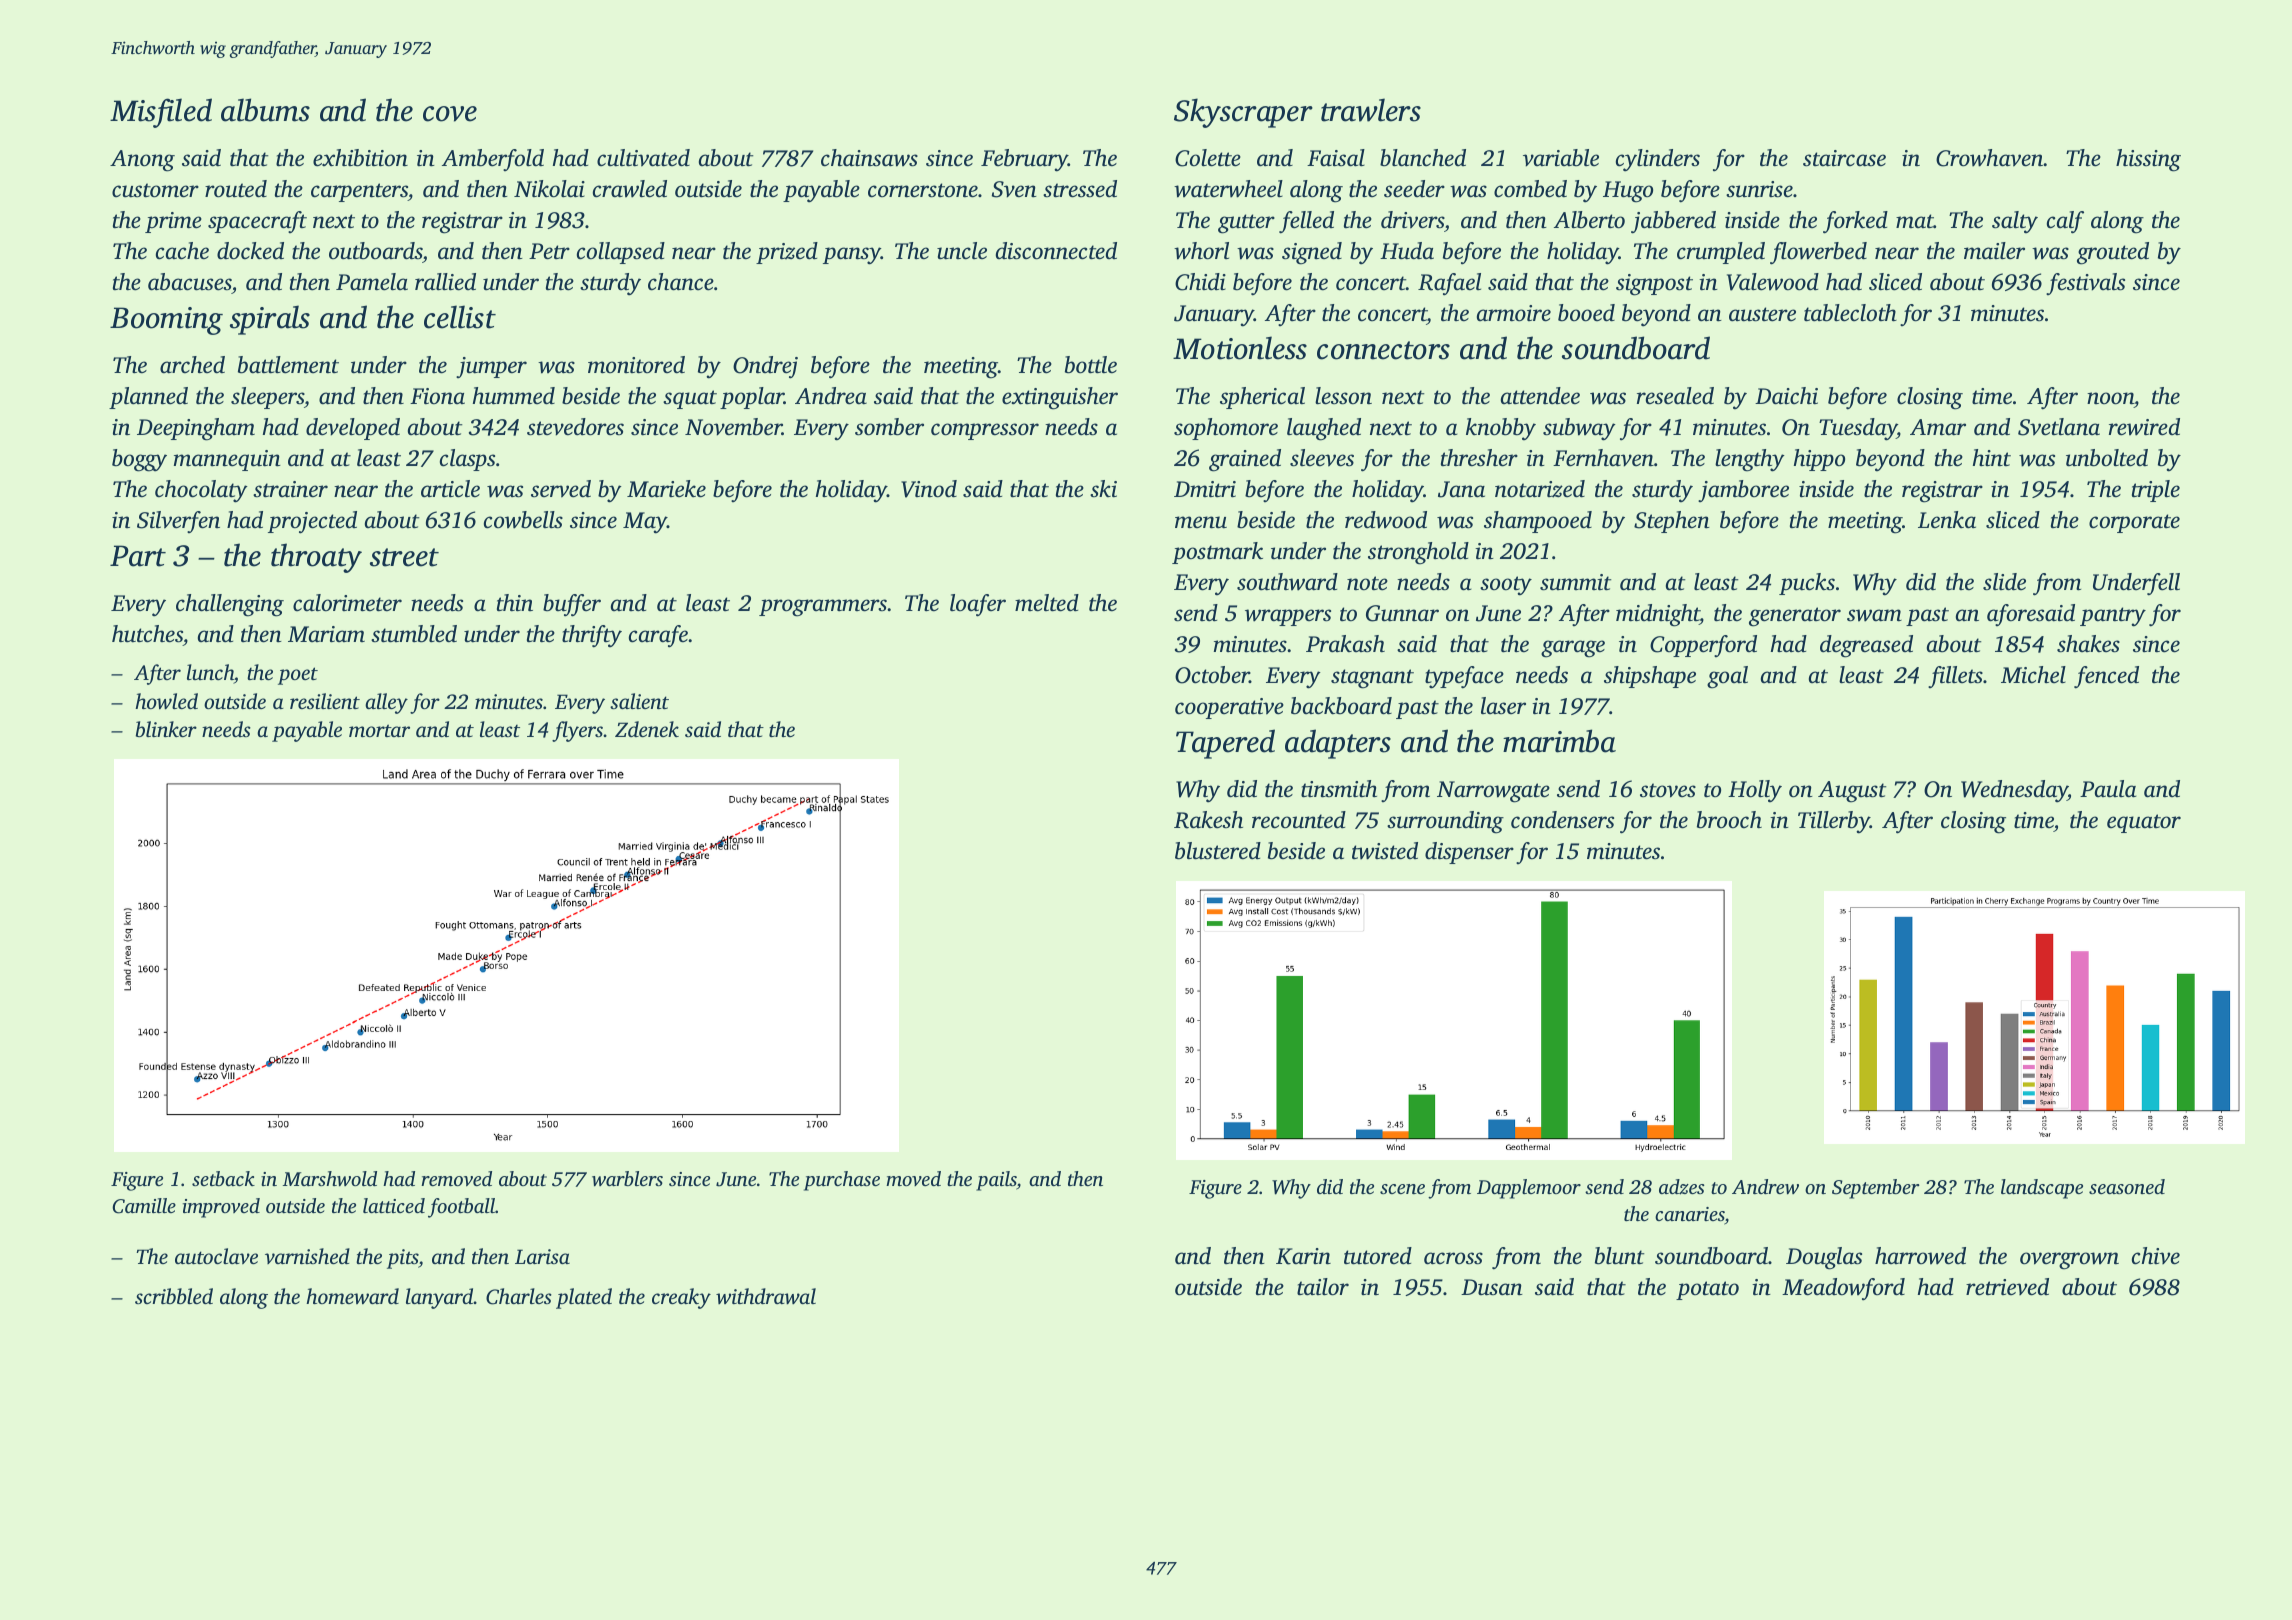 This screenshot has height=1620, width=2292. What do you see at coordinates (223, 1178) in the screenshot?
I see `setback` at bounding box center [223, 1178].
